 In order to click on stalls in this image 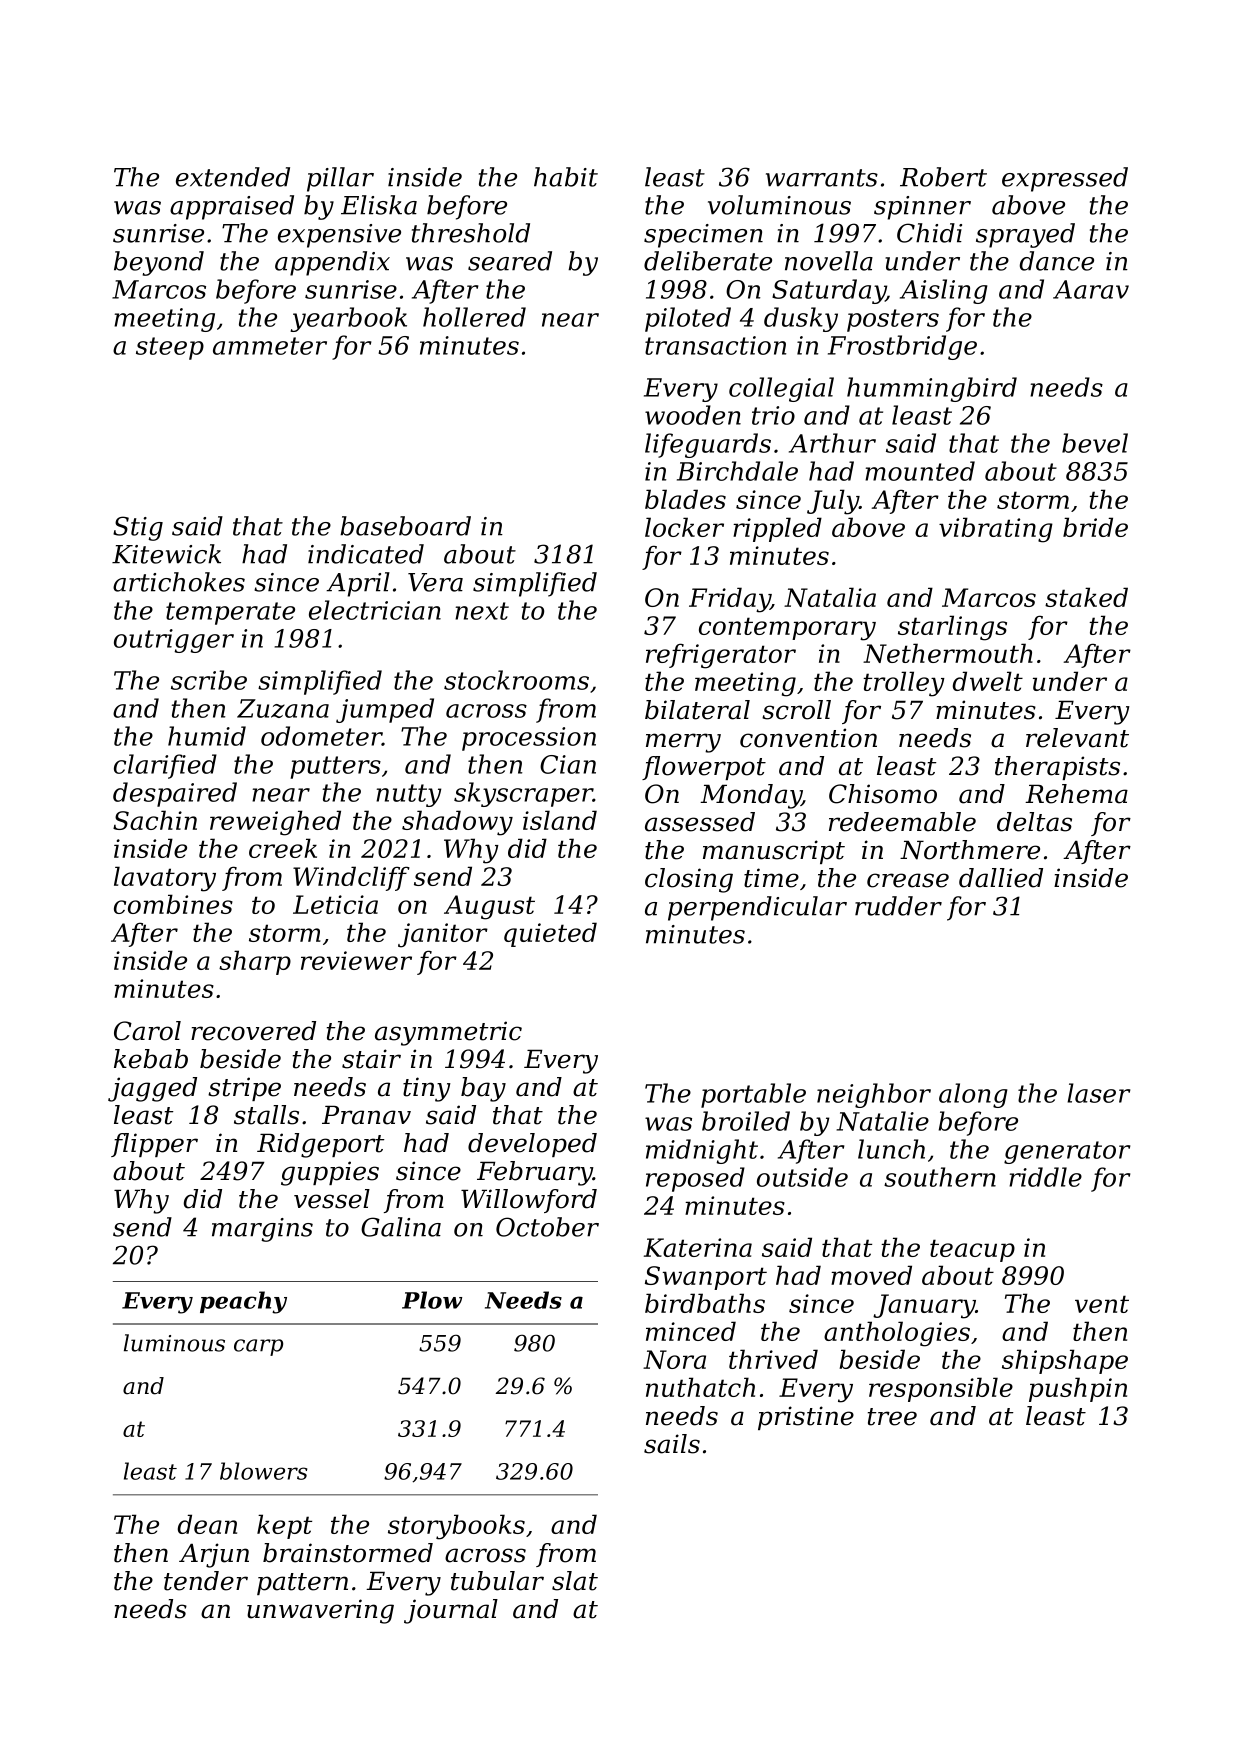, I will do `click(266, 1115)`.
